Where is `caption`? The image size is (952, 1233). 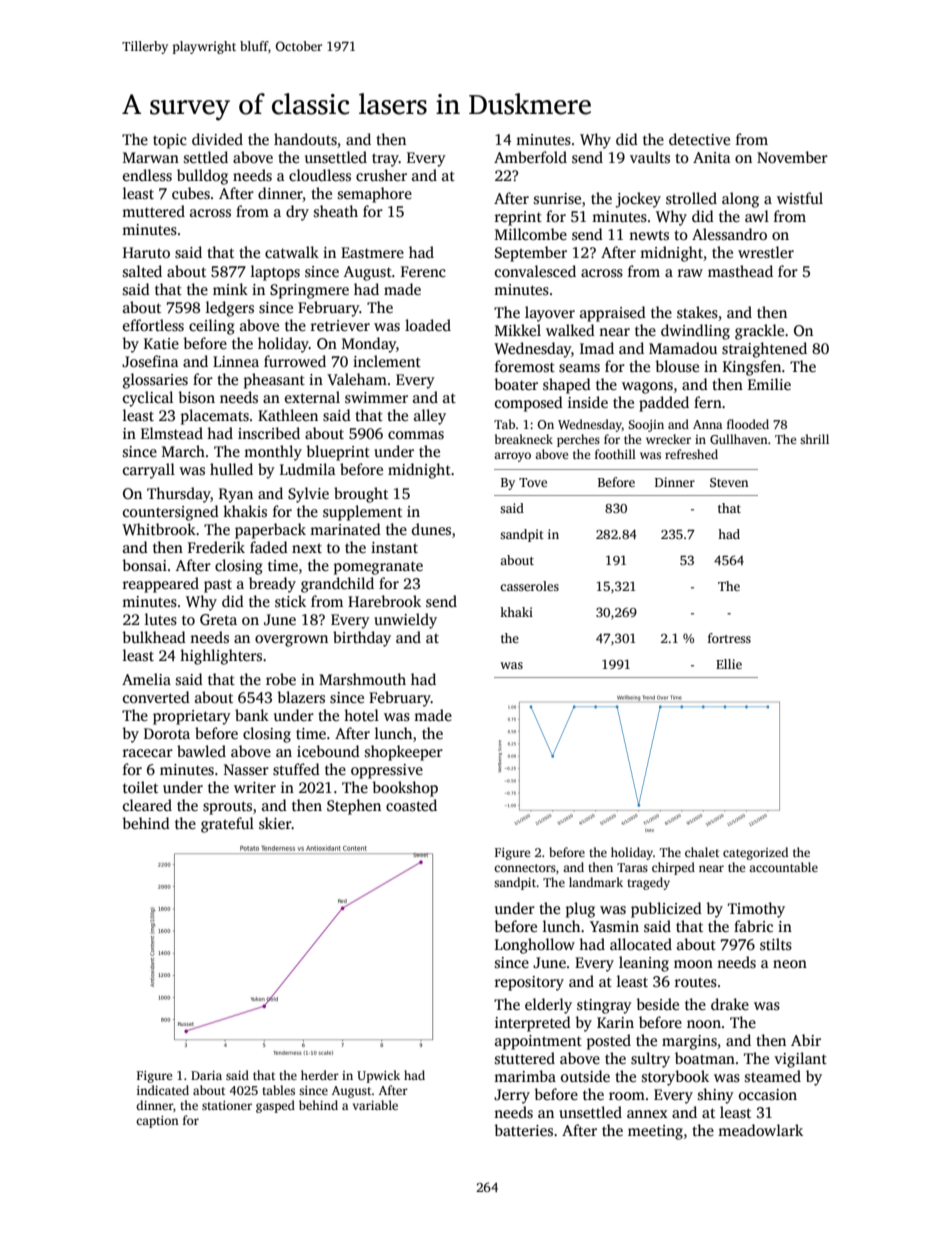 caption is located at coordinates (157, 1122).
